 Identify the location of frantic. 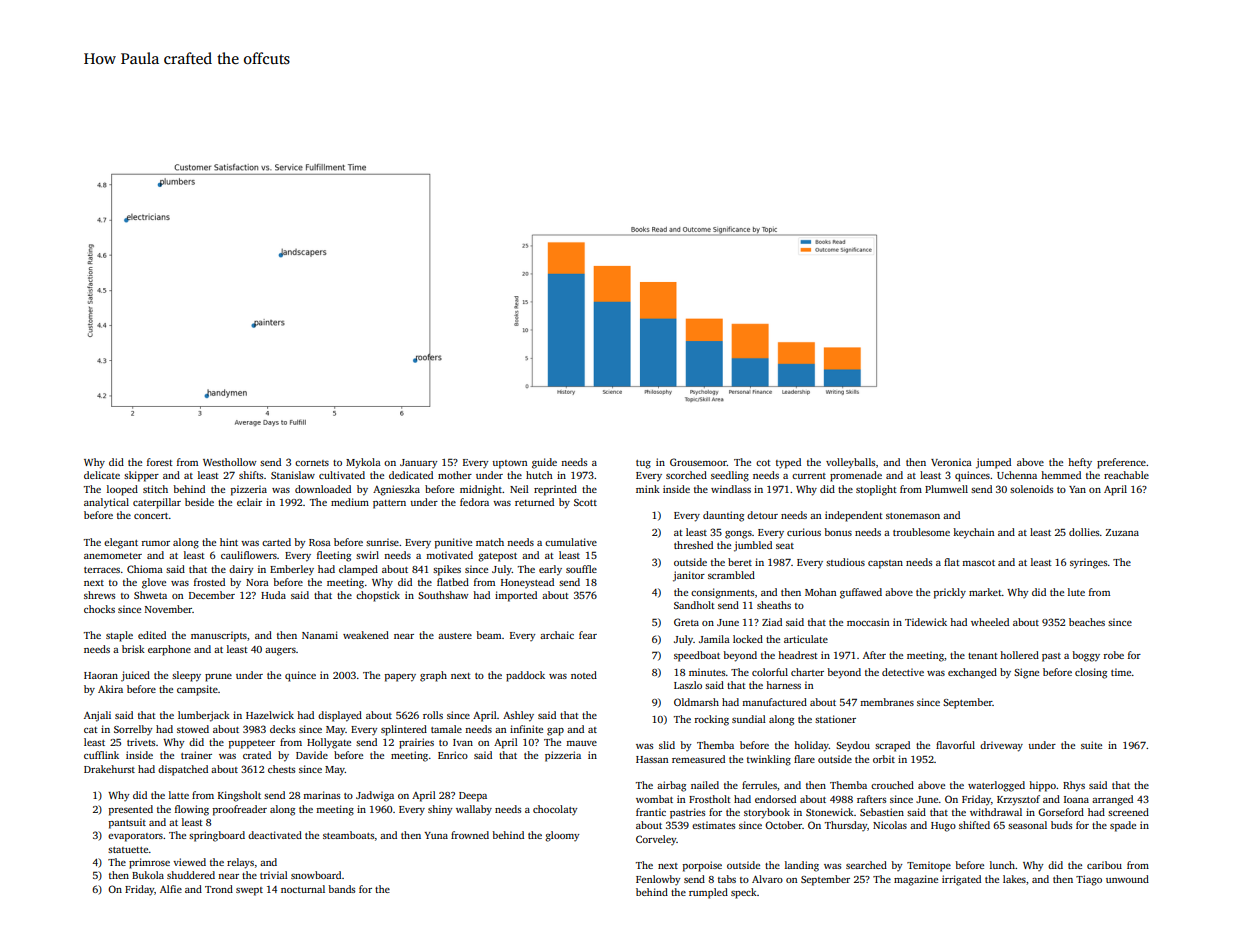
(651, 812).
